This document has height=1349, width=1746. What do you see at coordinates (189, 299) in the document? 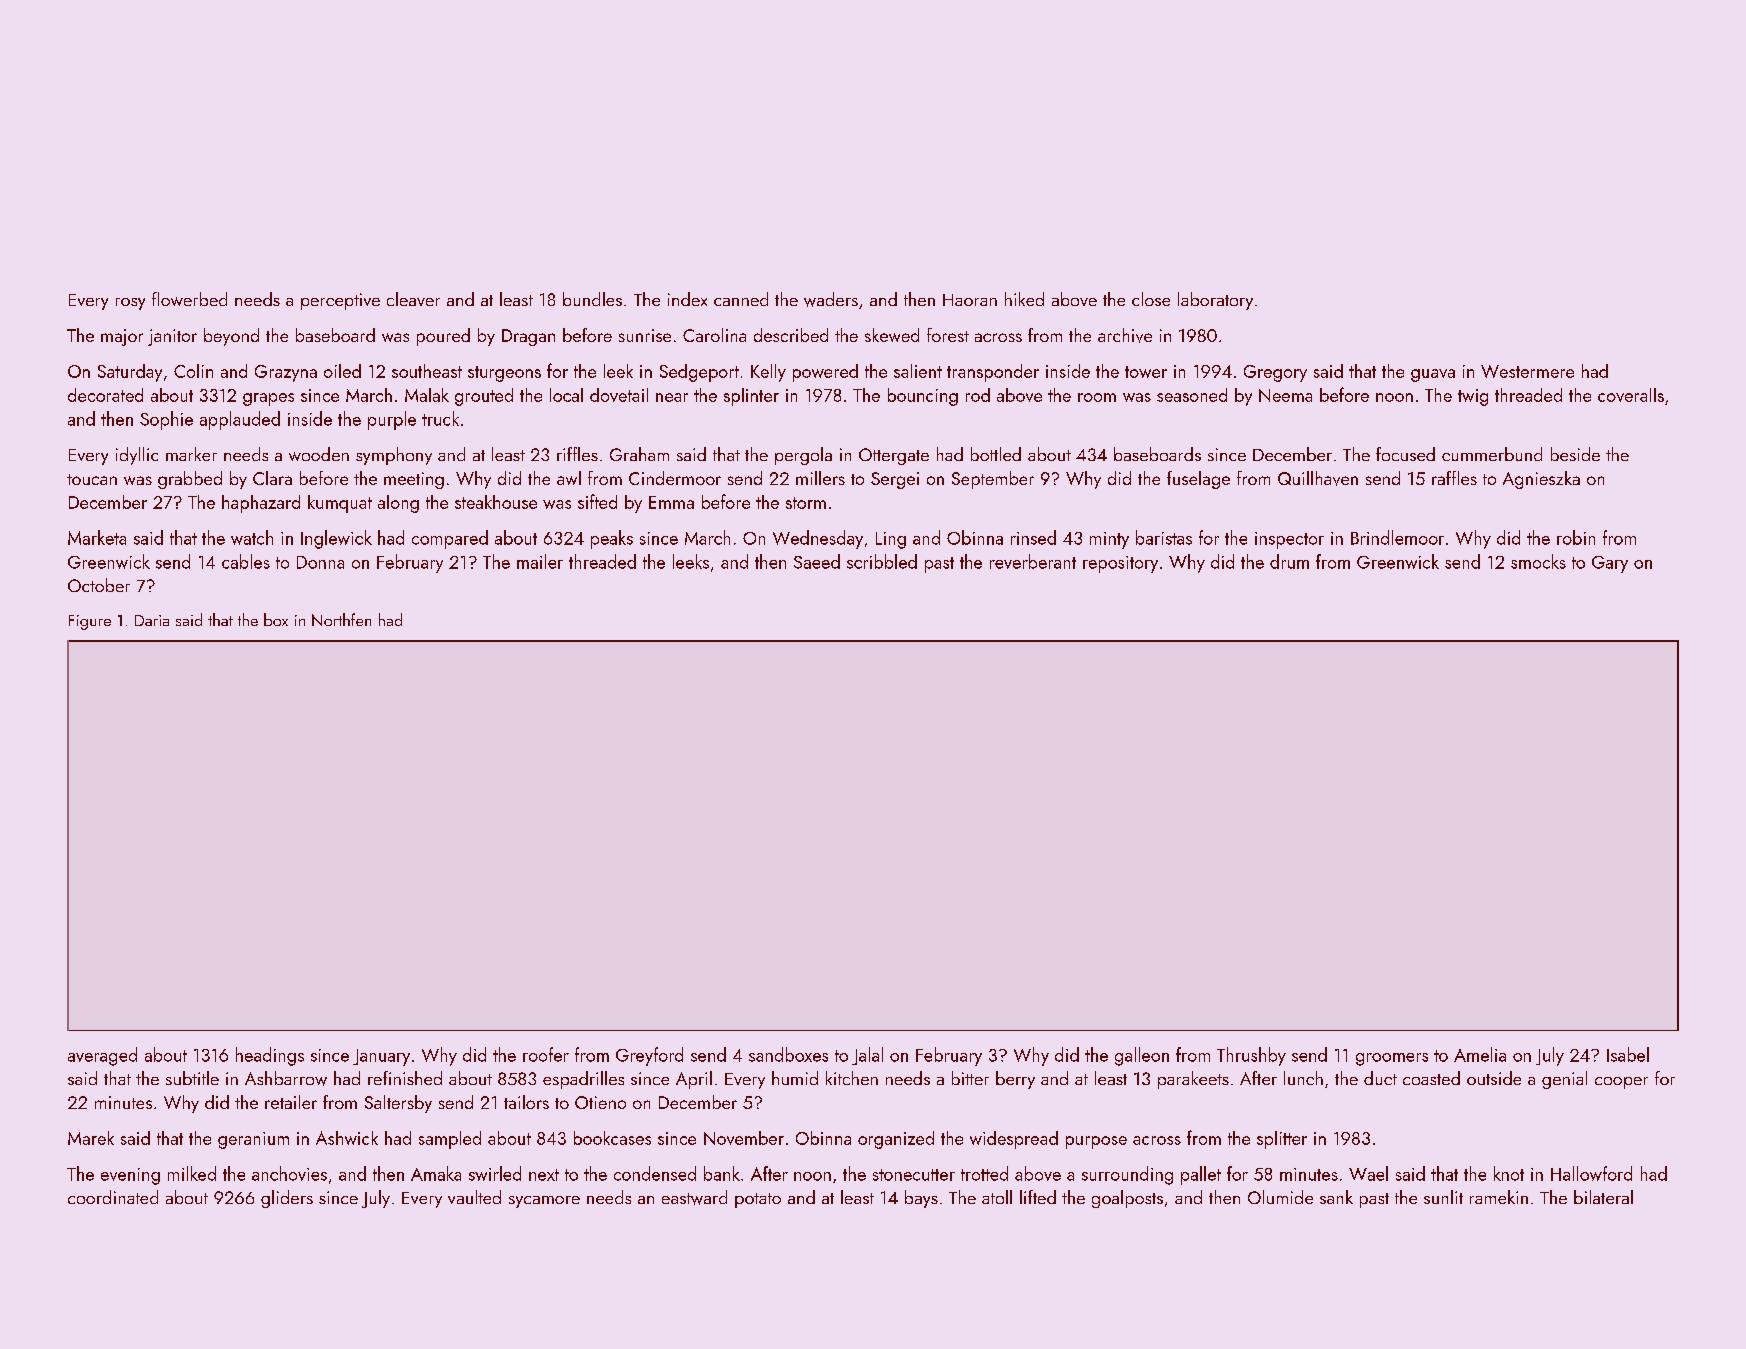
I see `flowerbed` at bounding box center [189, 299].
